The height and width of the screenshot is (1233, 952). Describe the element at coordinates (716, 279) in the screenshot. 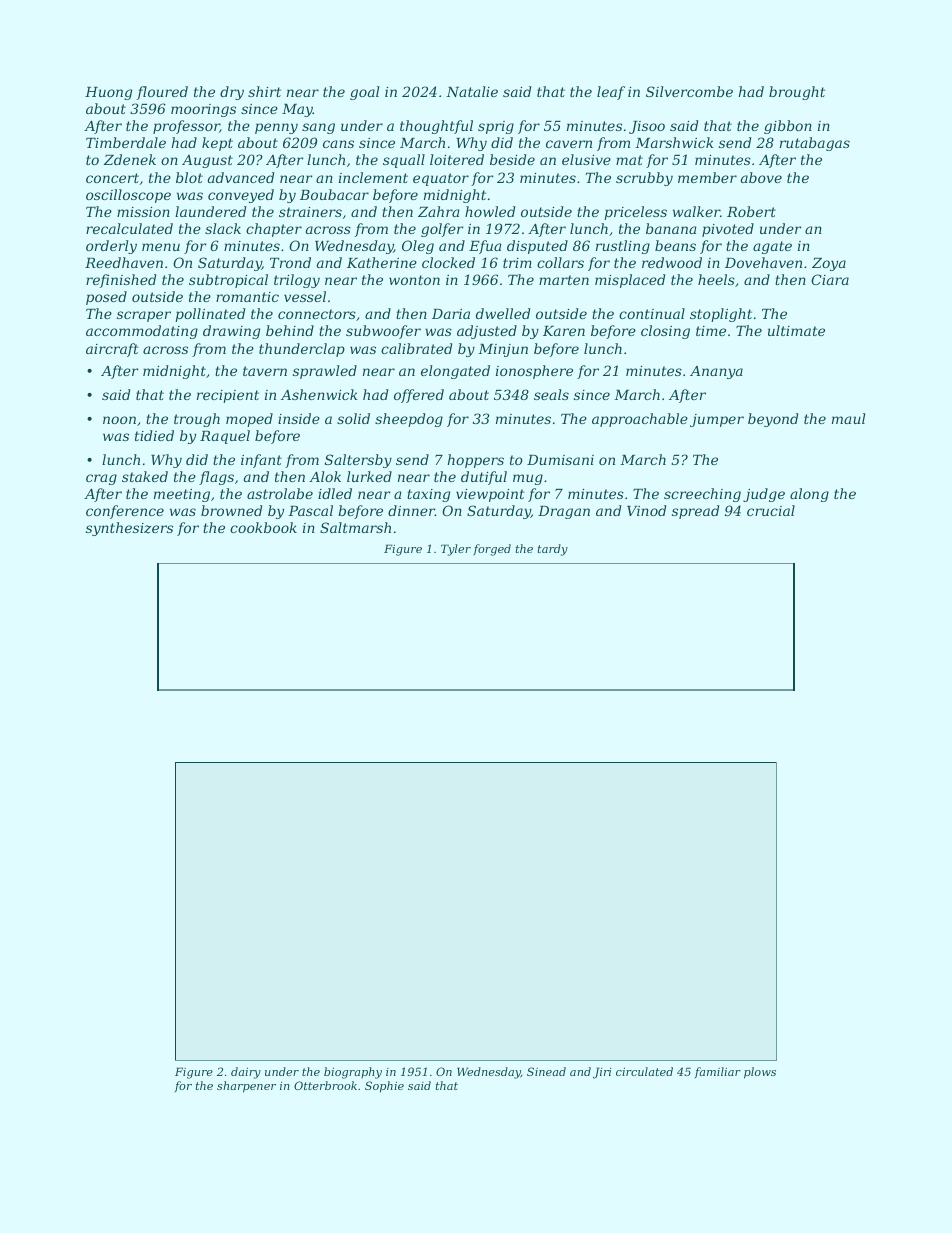

I see `heels` at that location.
